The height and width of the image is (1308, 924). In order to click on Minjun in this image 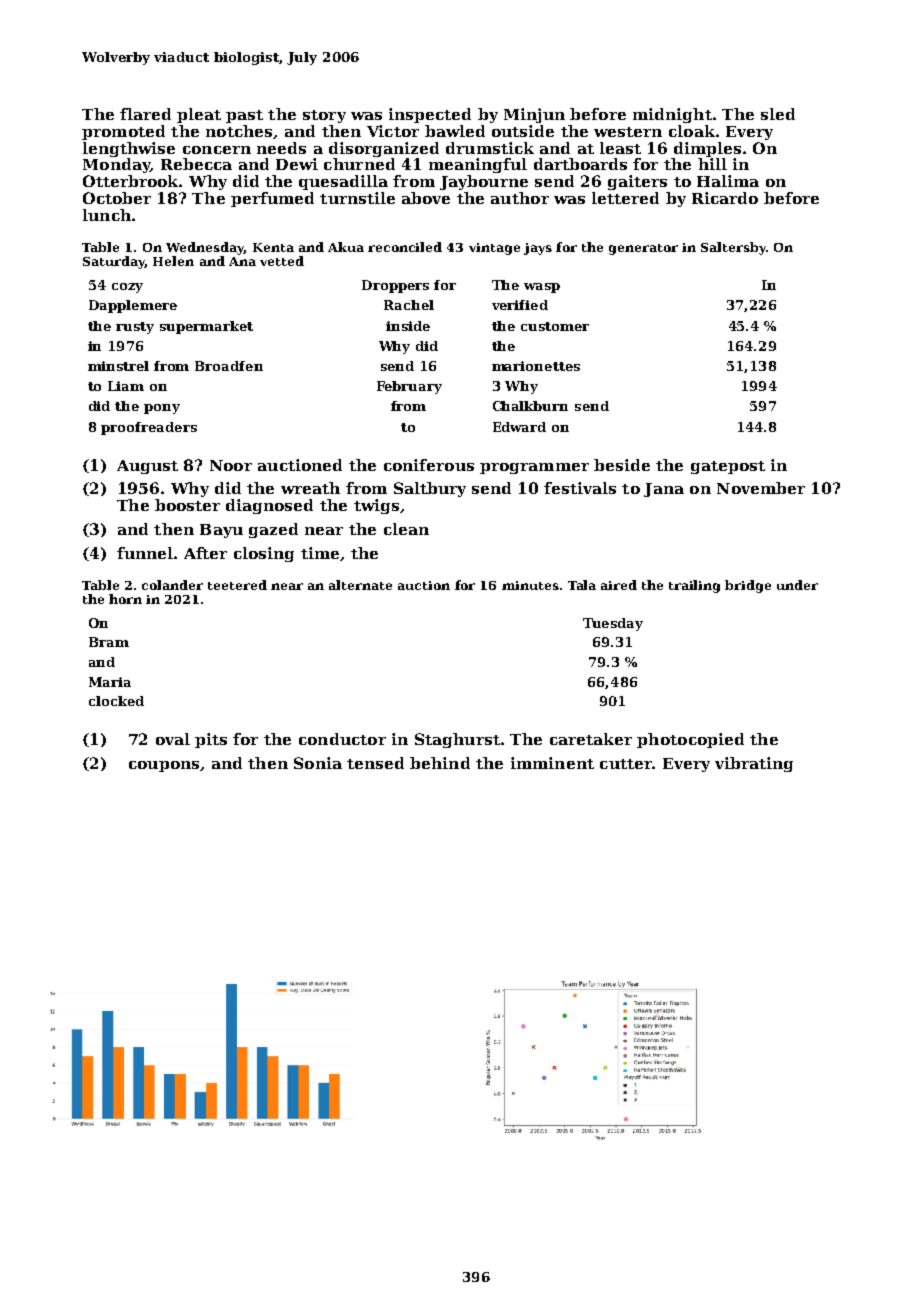, I will do `click(534, 115)`.
